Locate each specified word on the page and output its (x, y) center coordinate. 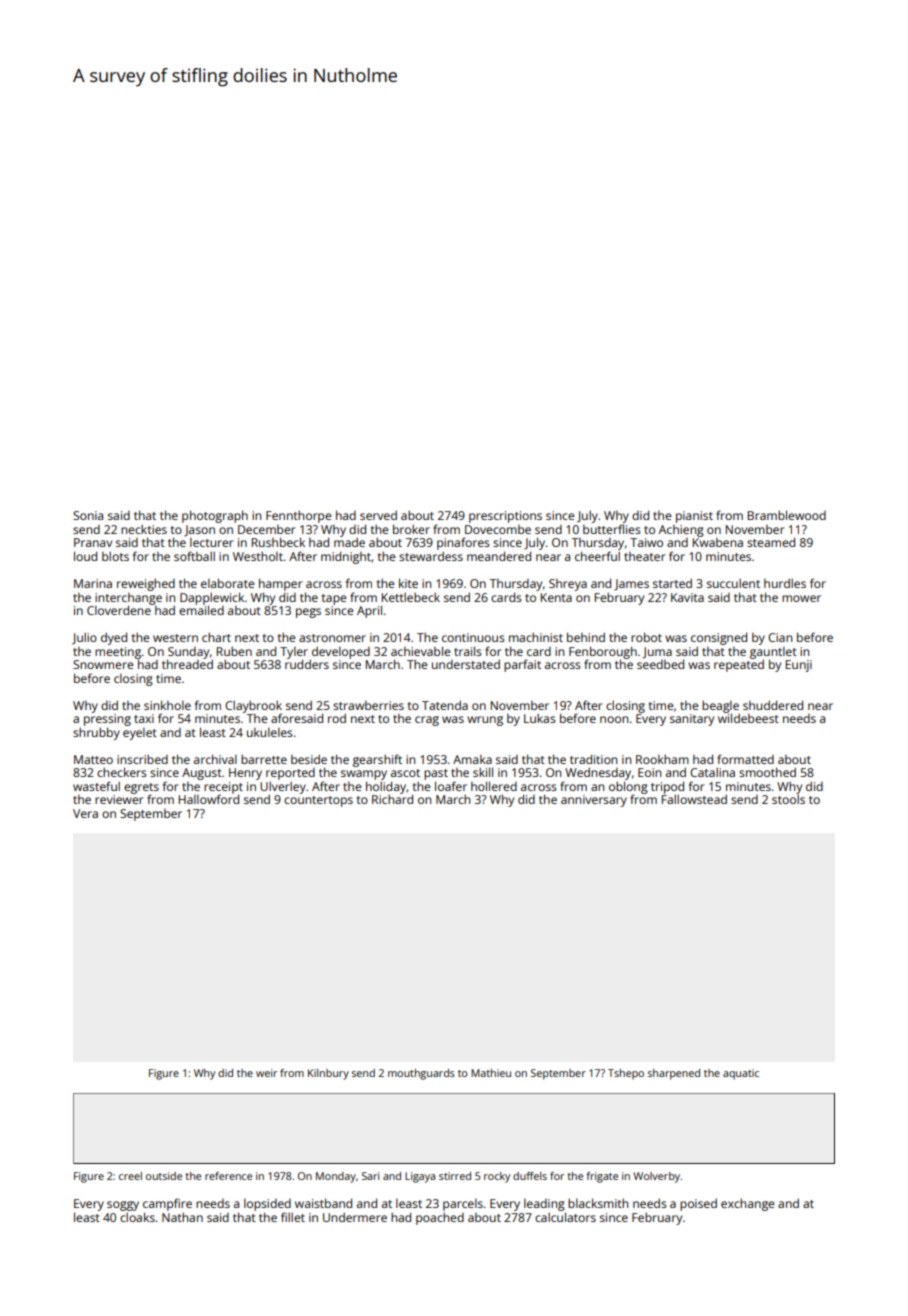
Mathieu (491, 1073)
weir (266, 1073)
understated (466, 664)
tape (334, 599)
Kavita (687, 597)
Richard (392, 799)
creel (130, 1176)
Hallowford (209, 799)
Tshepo (626, 1074)
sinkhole (167, 705)
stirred (455, 1176)
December (267, 529)
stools (788, 799)
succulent (733, 583)
